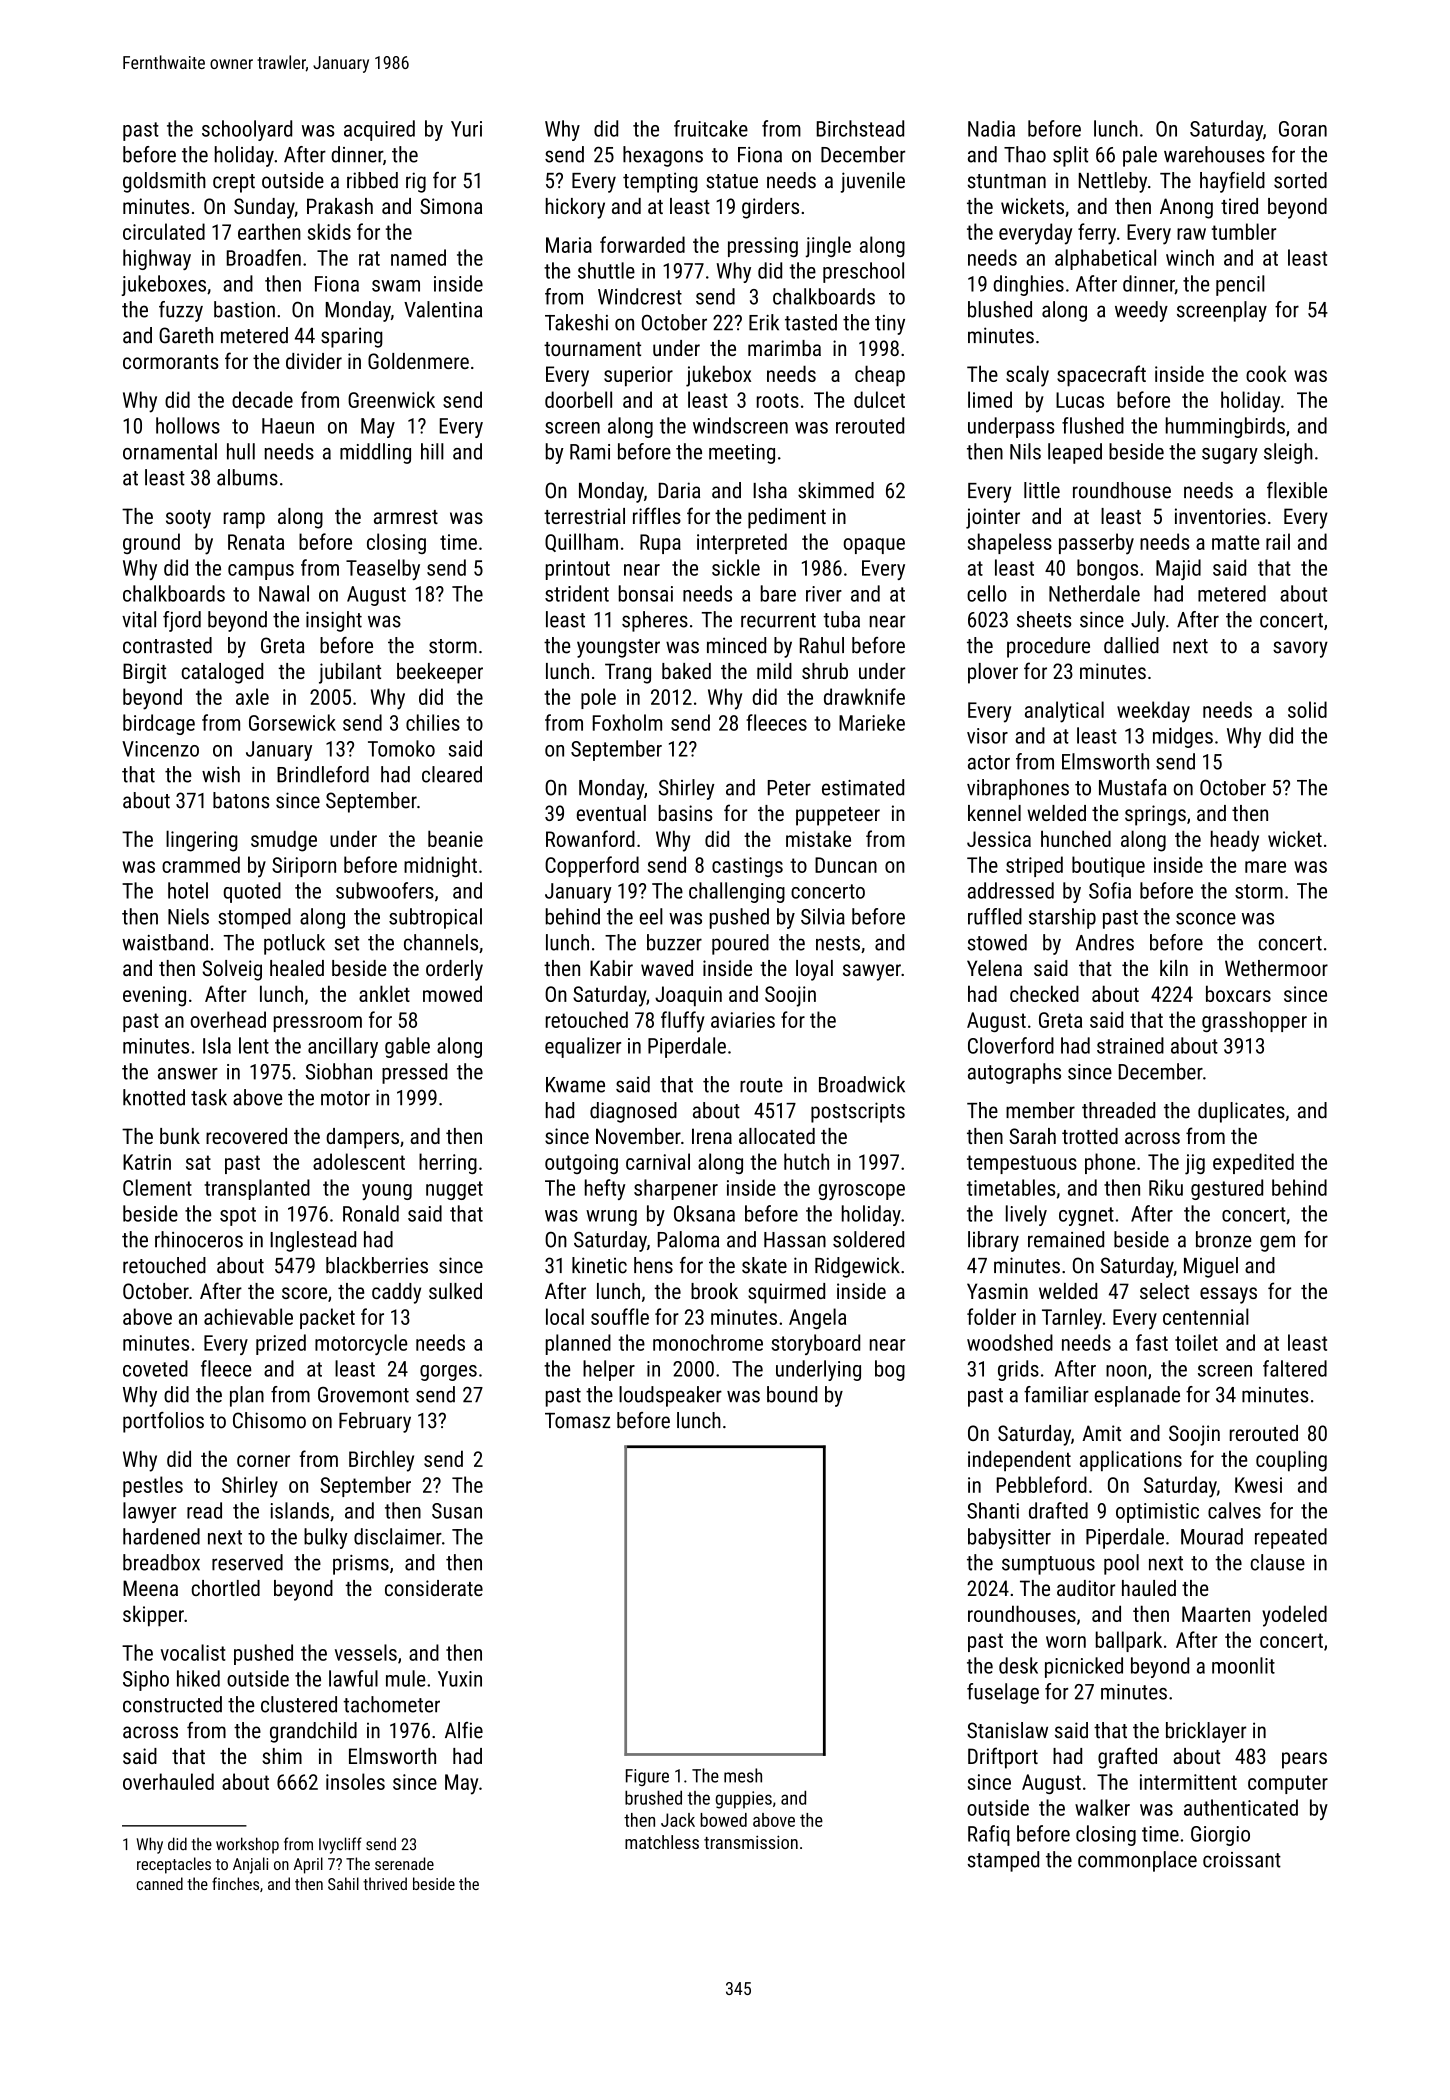 The width and height of the page is (1450, 2100). What do you see at coordinates (391, 399) in the page?
I see `Greenwick` at bounding box center [391, 399].
